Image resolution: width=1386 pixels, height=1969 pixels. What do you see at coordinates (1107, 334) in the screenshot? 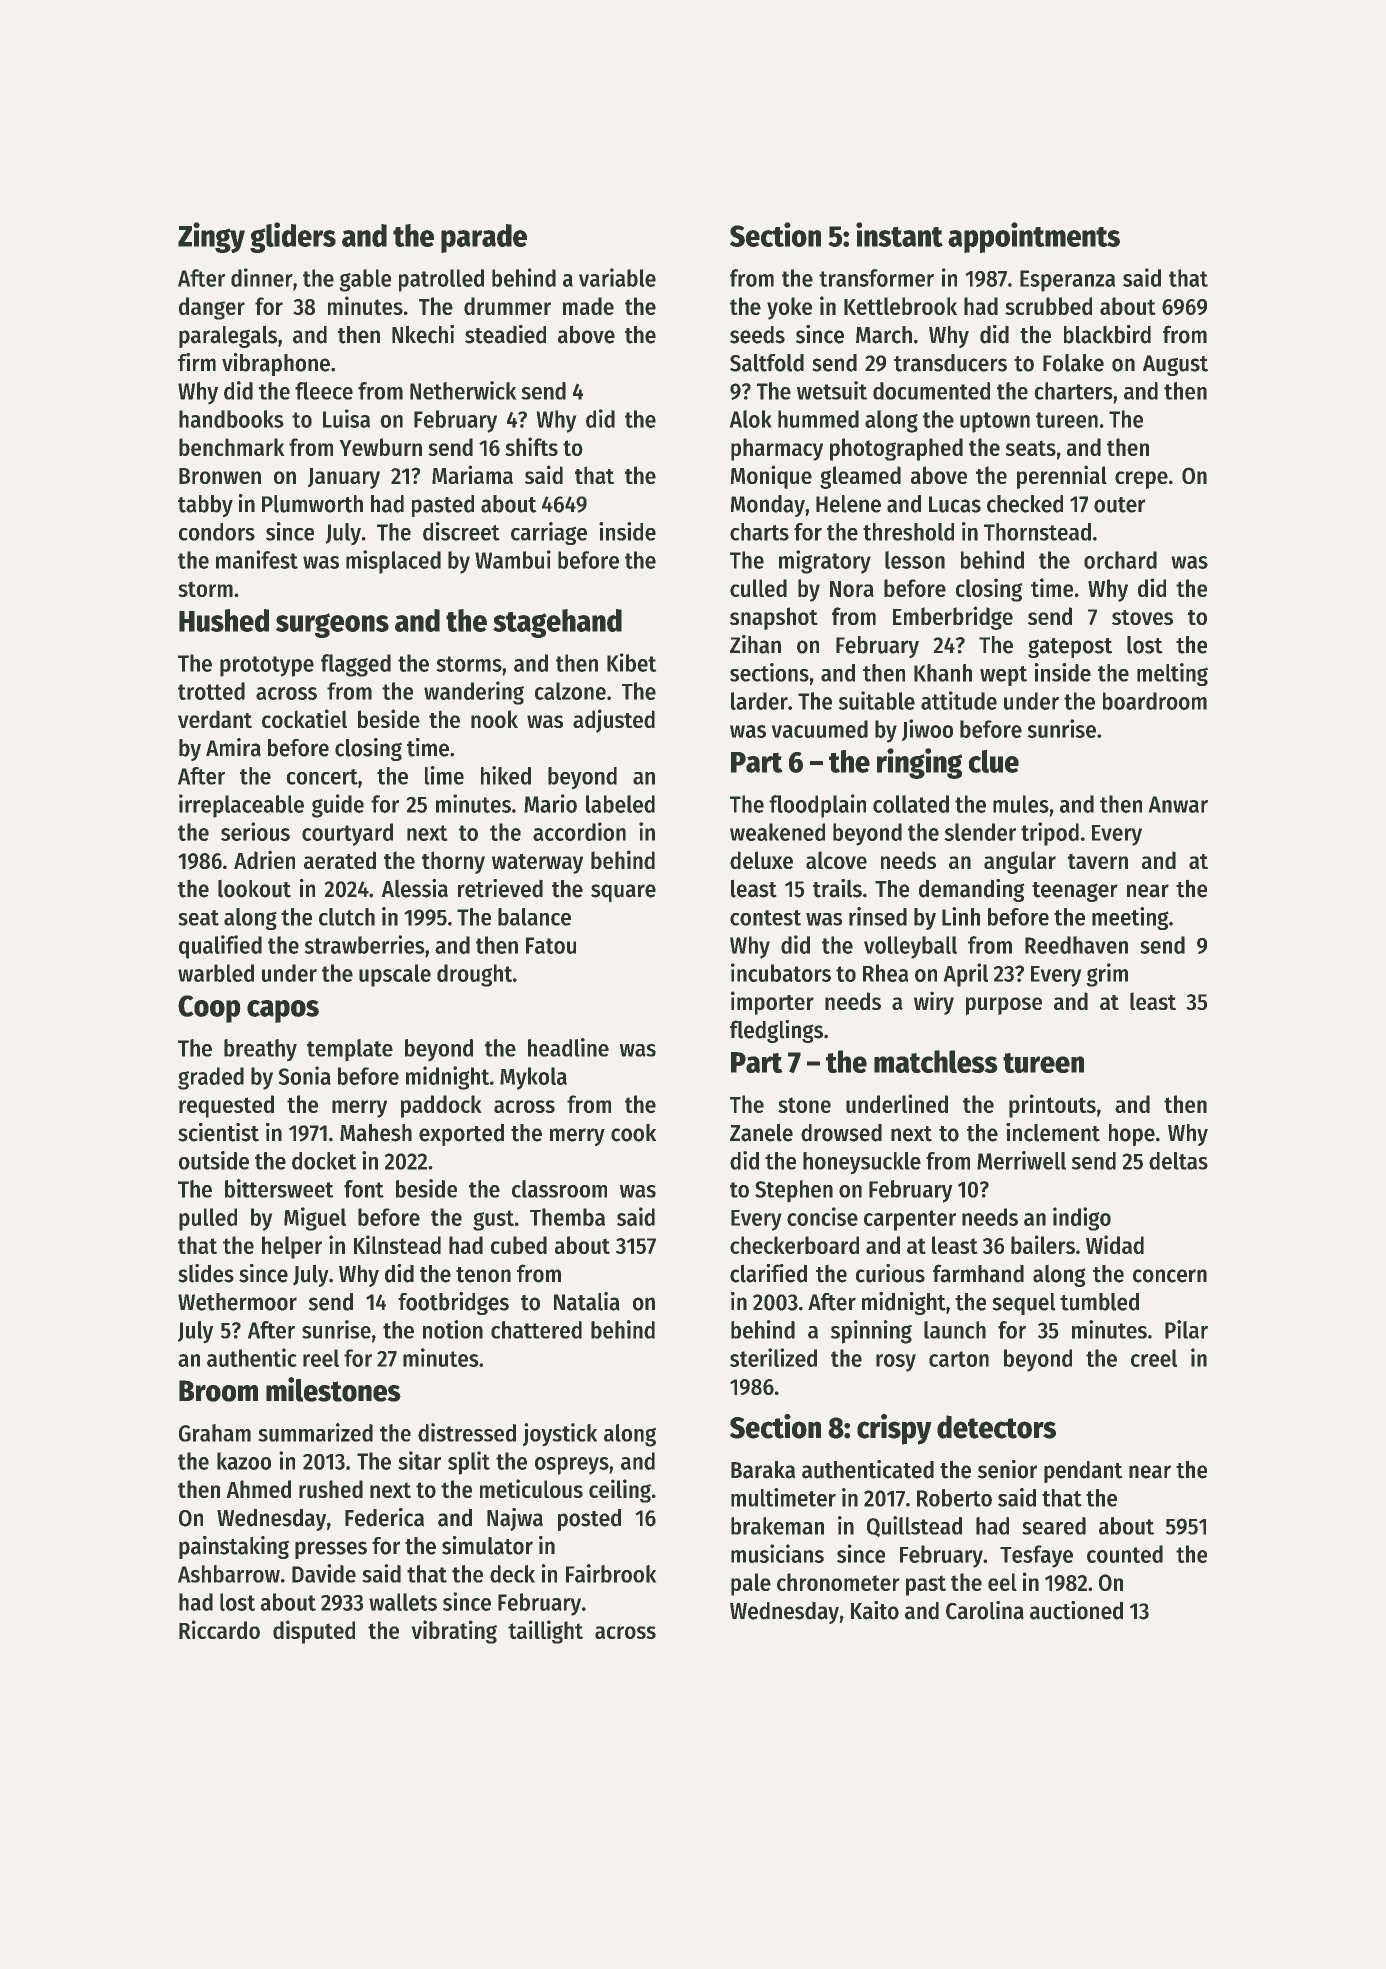
I see `blackbird` at bounding box center [1107, 334].
